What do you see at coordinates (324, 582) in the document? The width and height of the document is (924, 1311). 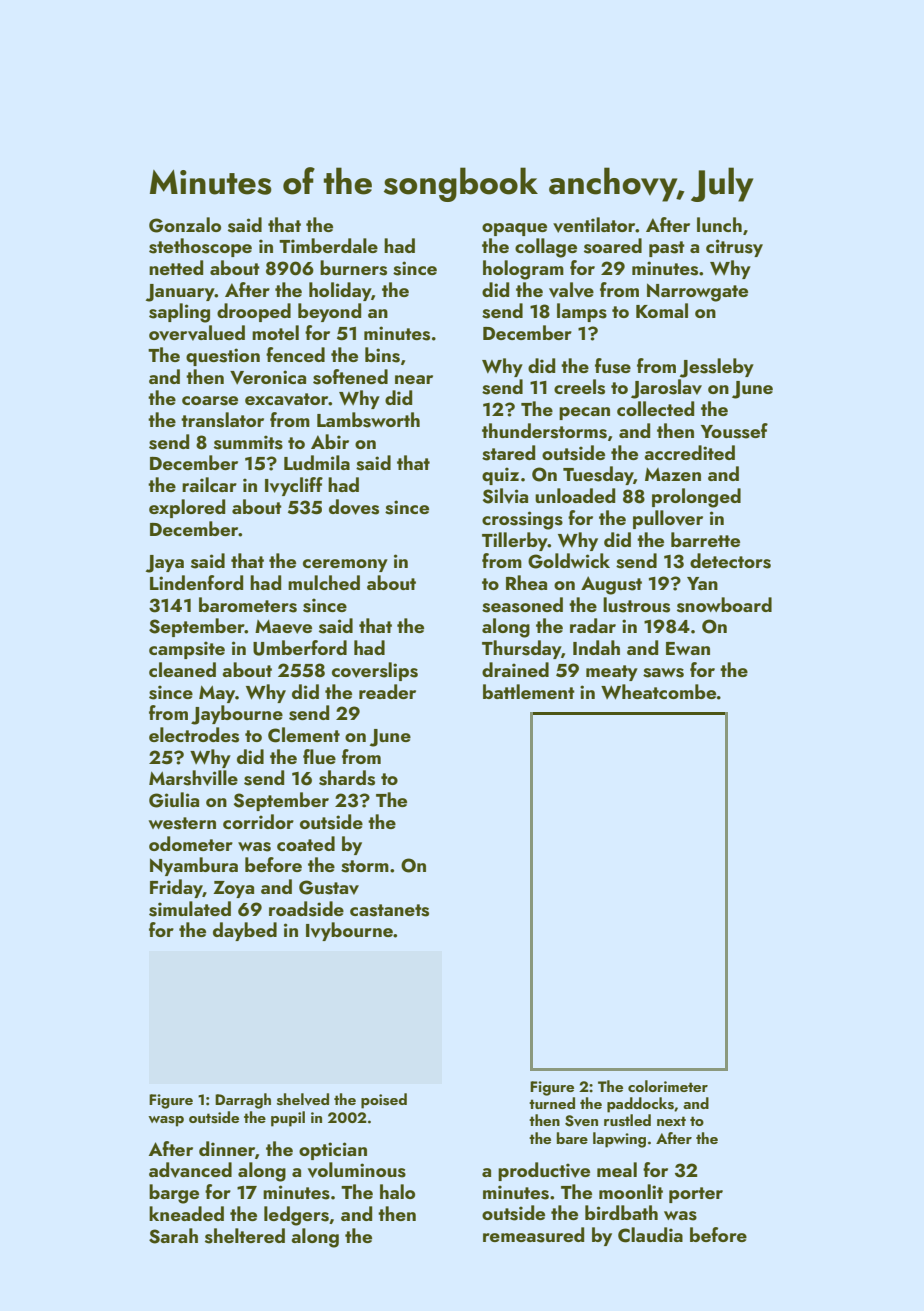 I see `mulched` at bounding box center [324, 582].
